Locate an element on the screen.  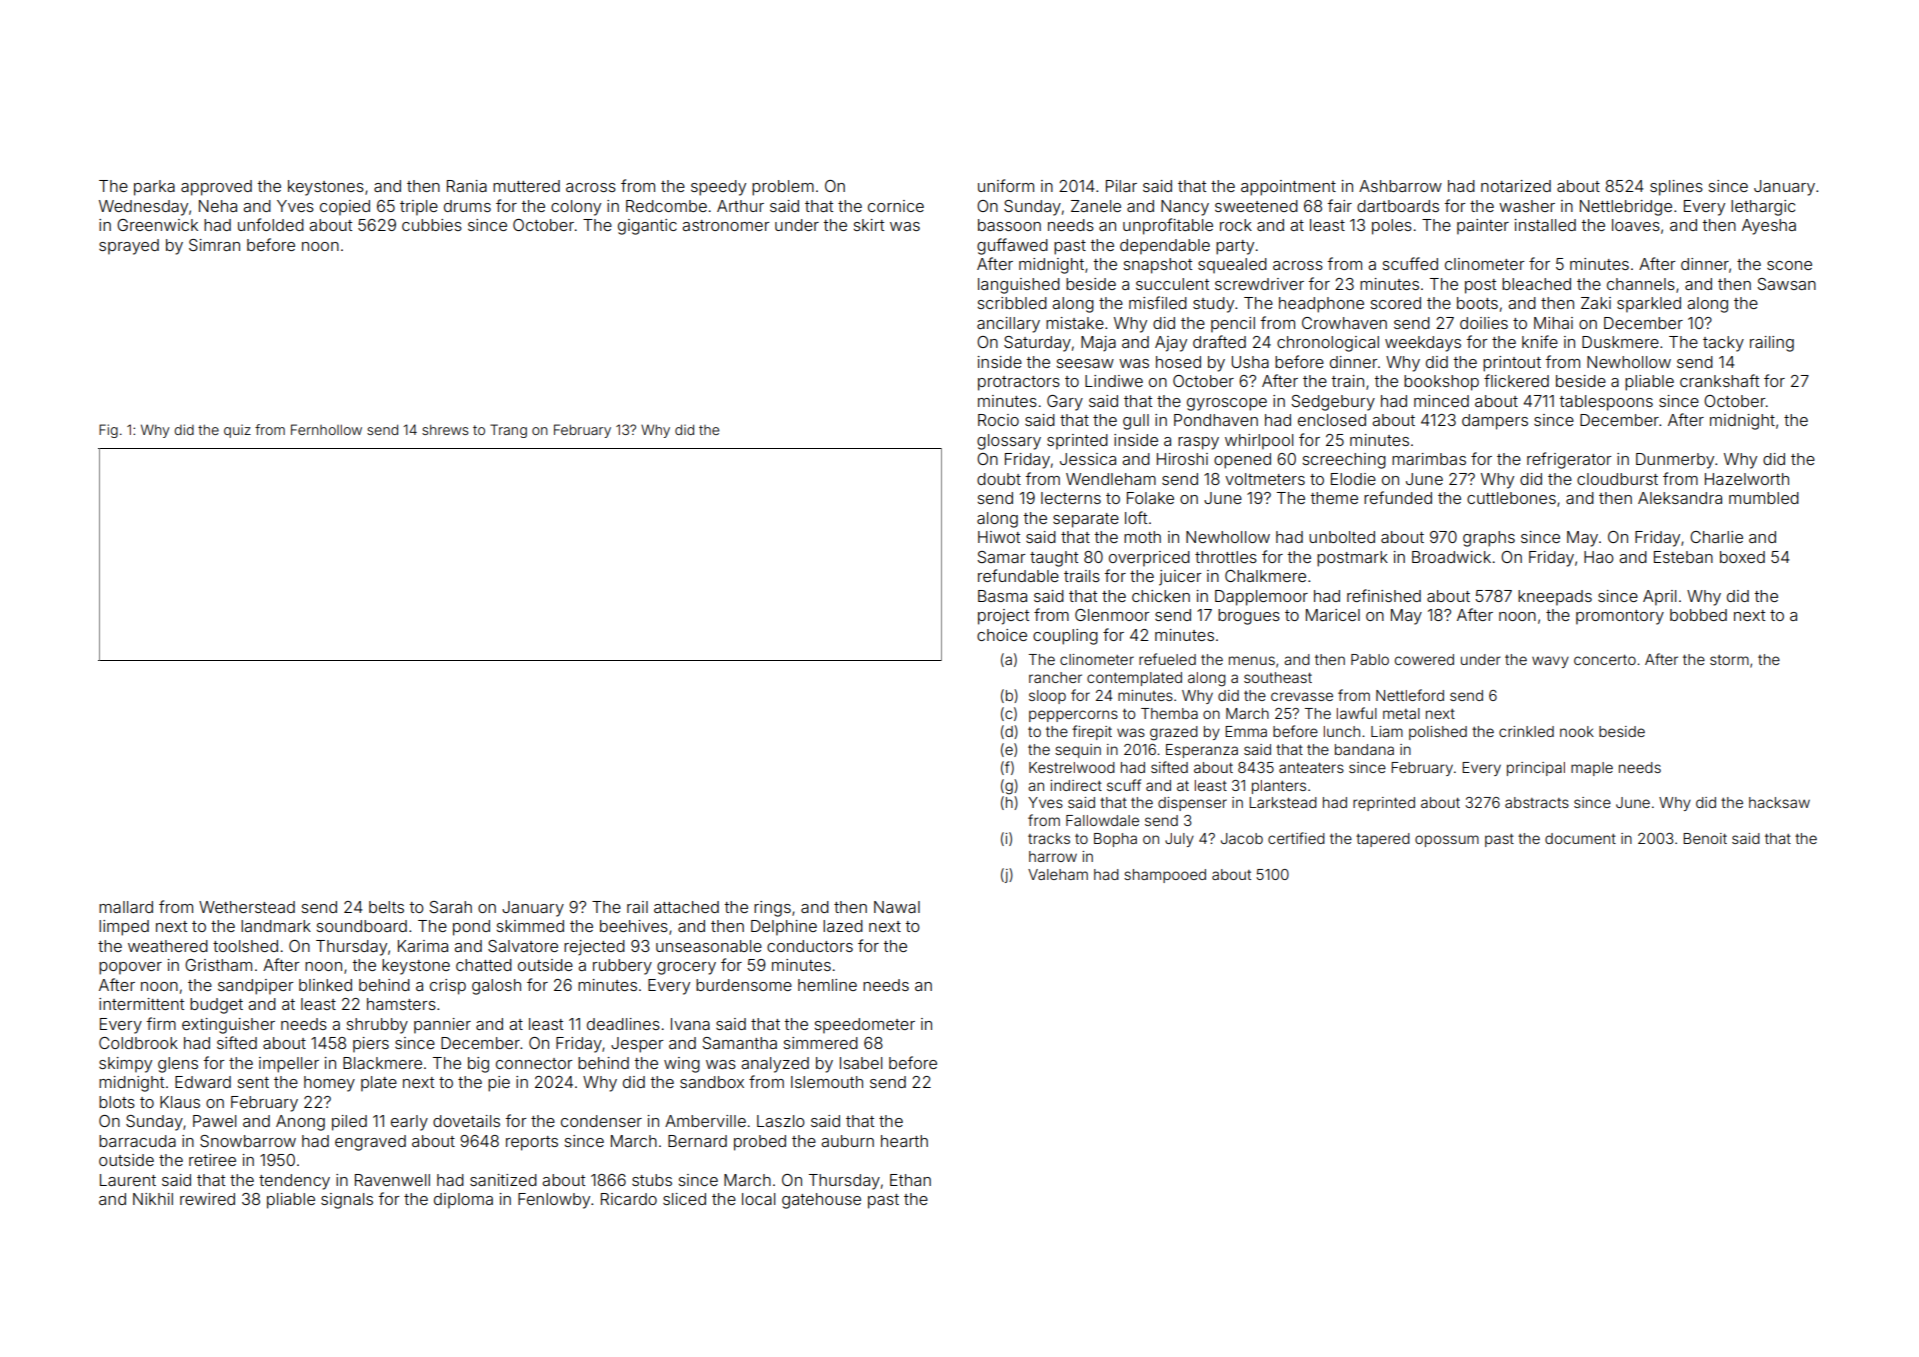
reprinted is located at coordinates (1384, 804).
